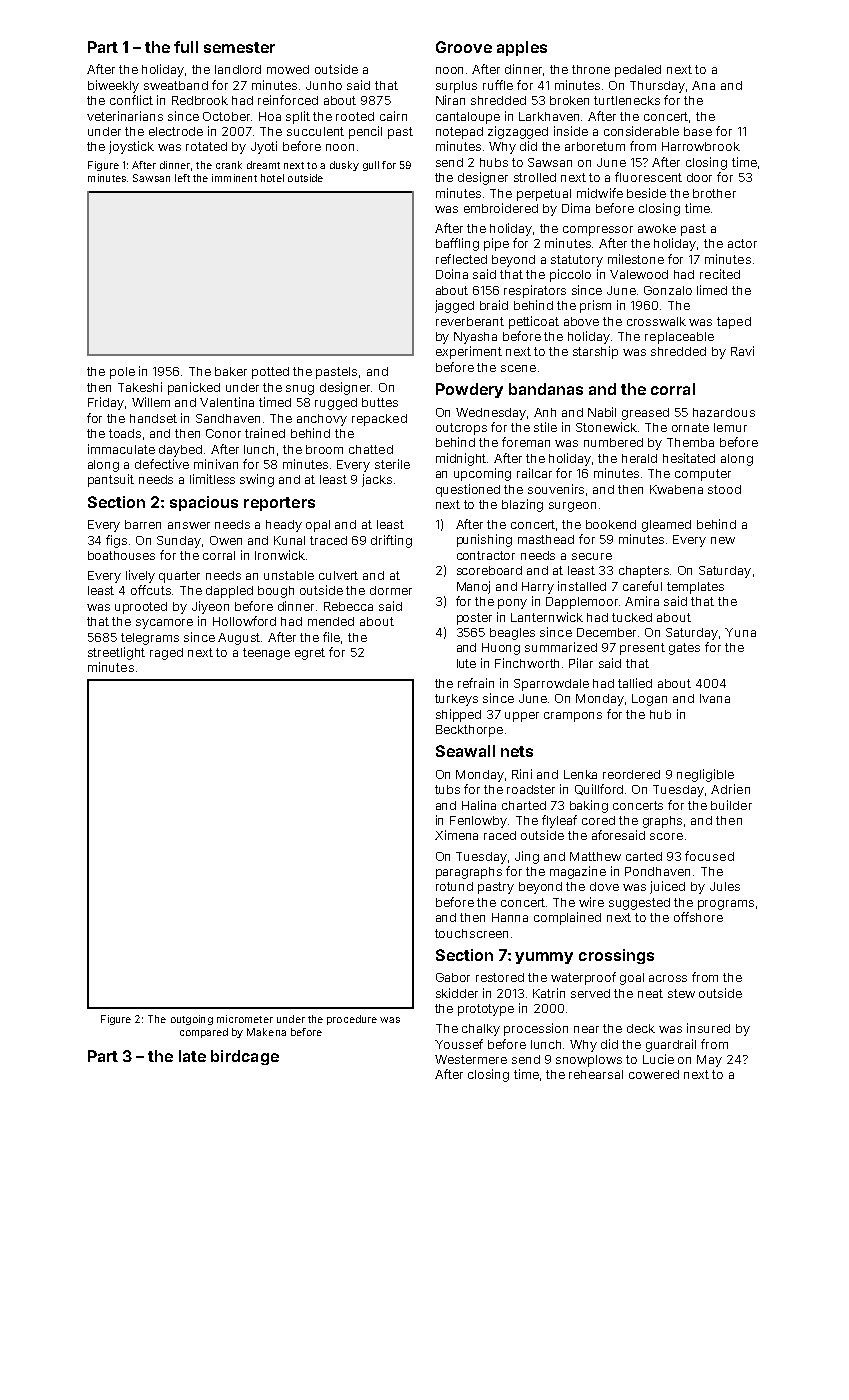 The image size is (849, 1400). I want to click on opal, so click(318, 526).
